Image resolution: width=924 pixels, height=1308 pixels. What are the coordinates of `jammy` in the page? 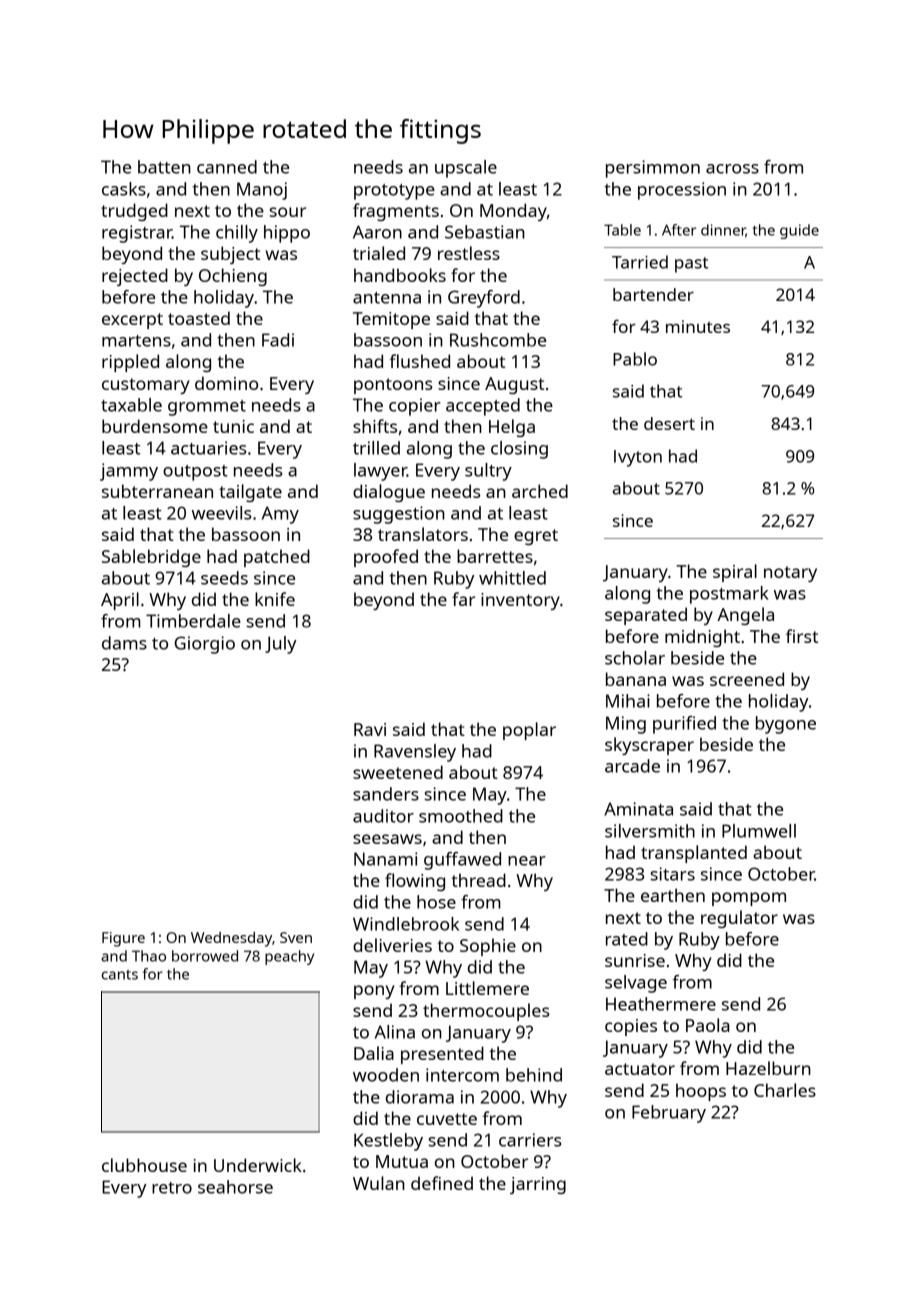 It's located at (129, 472).
